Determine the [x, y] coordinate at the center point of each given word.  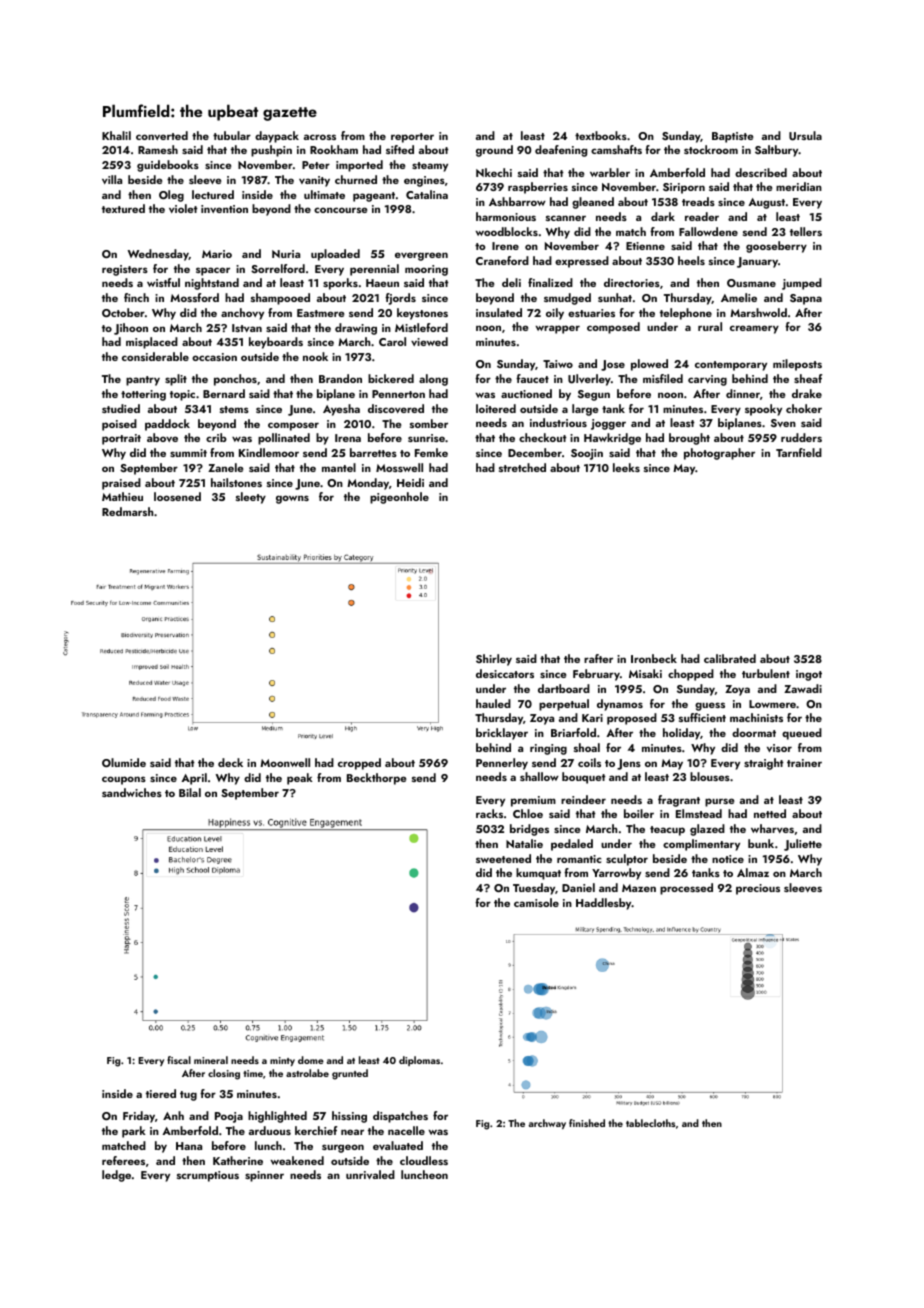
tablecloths [650, 1123]
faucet [532, 378]
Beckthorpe [376, 779]
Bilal [190, 792]
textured [123, 208]
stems [234, 409]
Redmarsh [127, 511]
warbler [610, 172]
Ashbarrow [517, 201]
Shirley [494, 660]
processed [686, 889]
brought [689, 439]
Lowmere [772, 704]
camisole [536, 902]
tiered [161, 1093]
